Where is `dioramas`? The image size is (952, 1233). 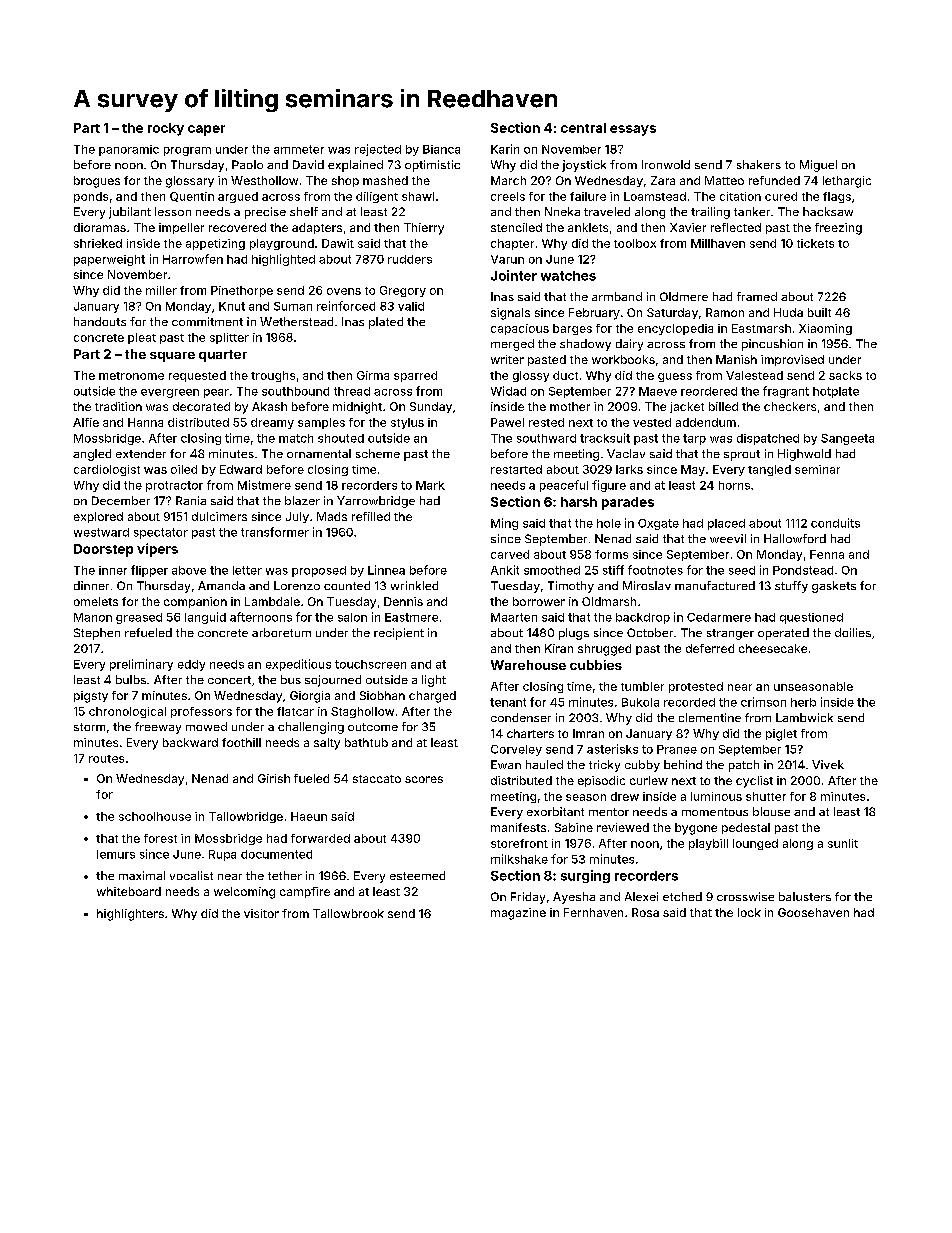
dioramas is located at coordinates (100, 227).
